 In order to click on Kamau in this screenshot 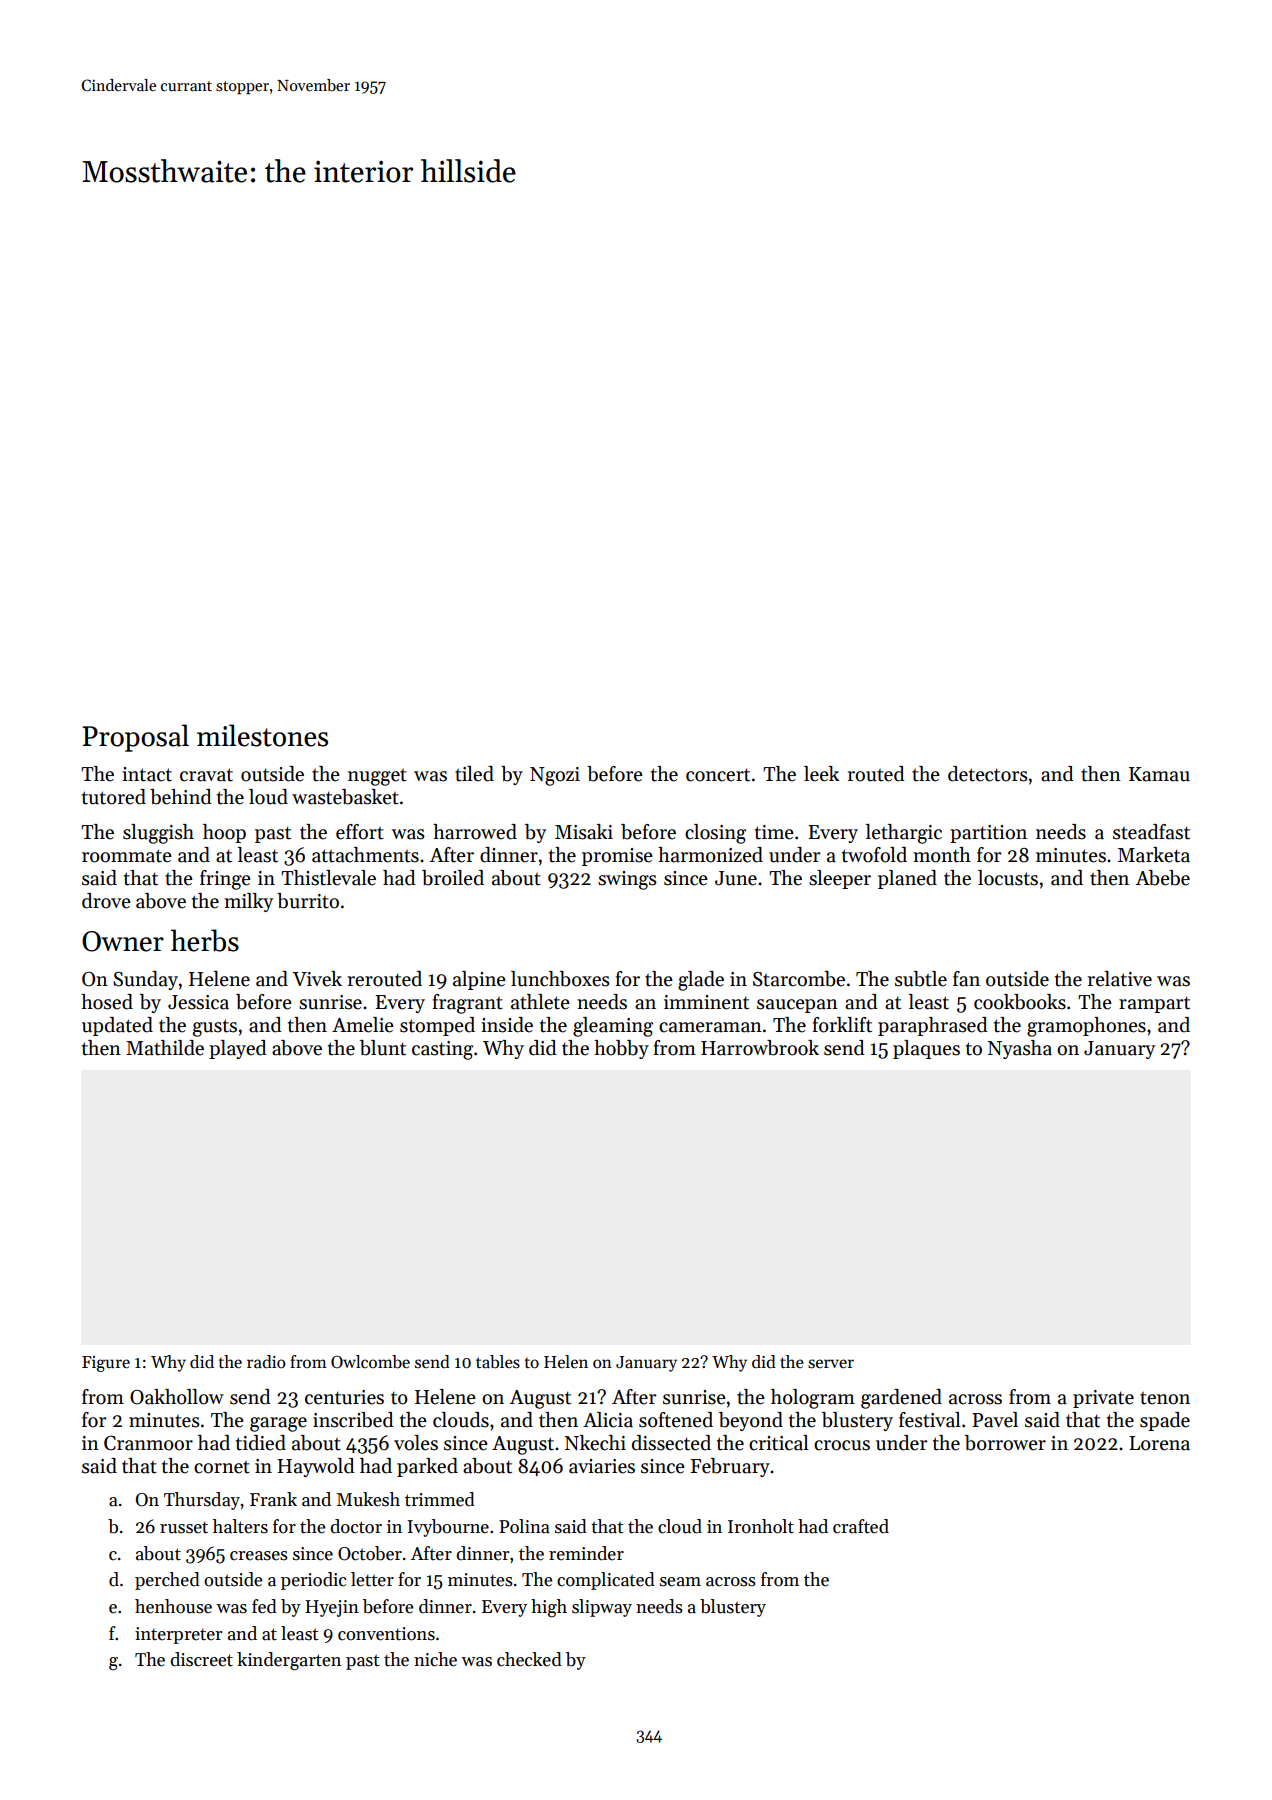, I will do `click(1159, 774)`.
